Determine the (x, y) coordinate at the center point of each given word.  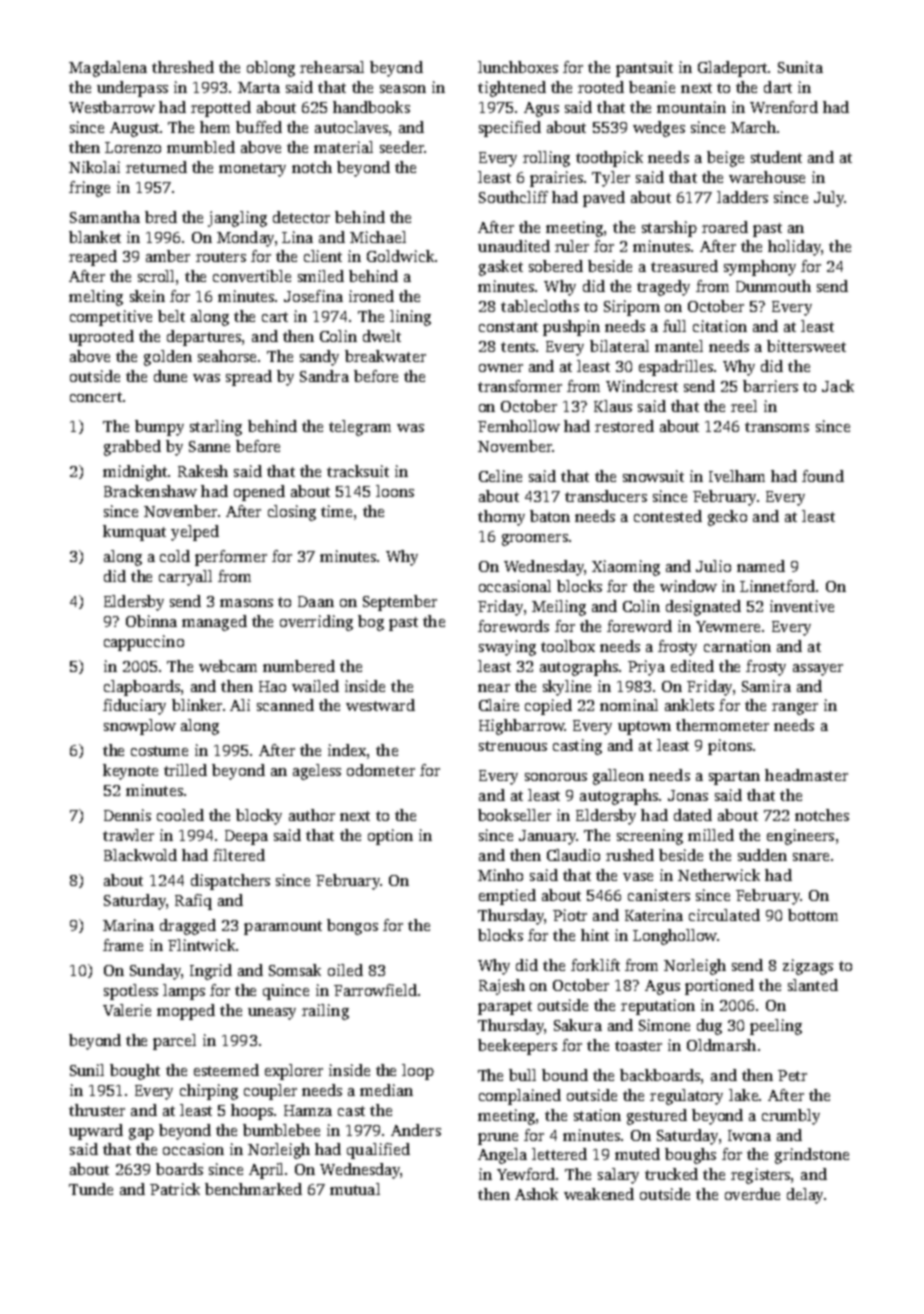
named (761, 566)
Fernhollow (519, 426)
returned (156, 167)
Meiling (559, 608)
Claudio (573, 855)
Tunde (91, 1189)
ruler (572, 246)
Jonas (688, 795)
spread (249, 378)
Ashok (536, 1194)
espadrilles (676, 368)
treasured (684, 266)
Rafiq (193, 902)
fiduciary (134, 707)
